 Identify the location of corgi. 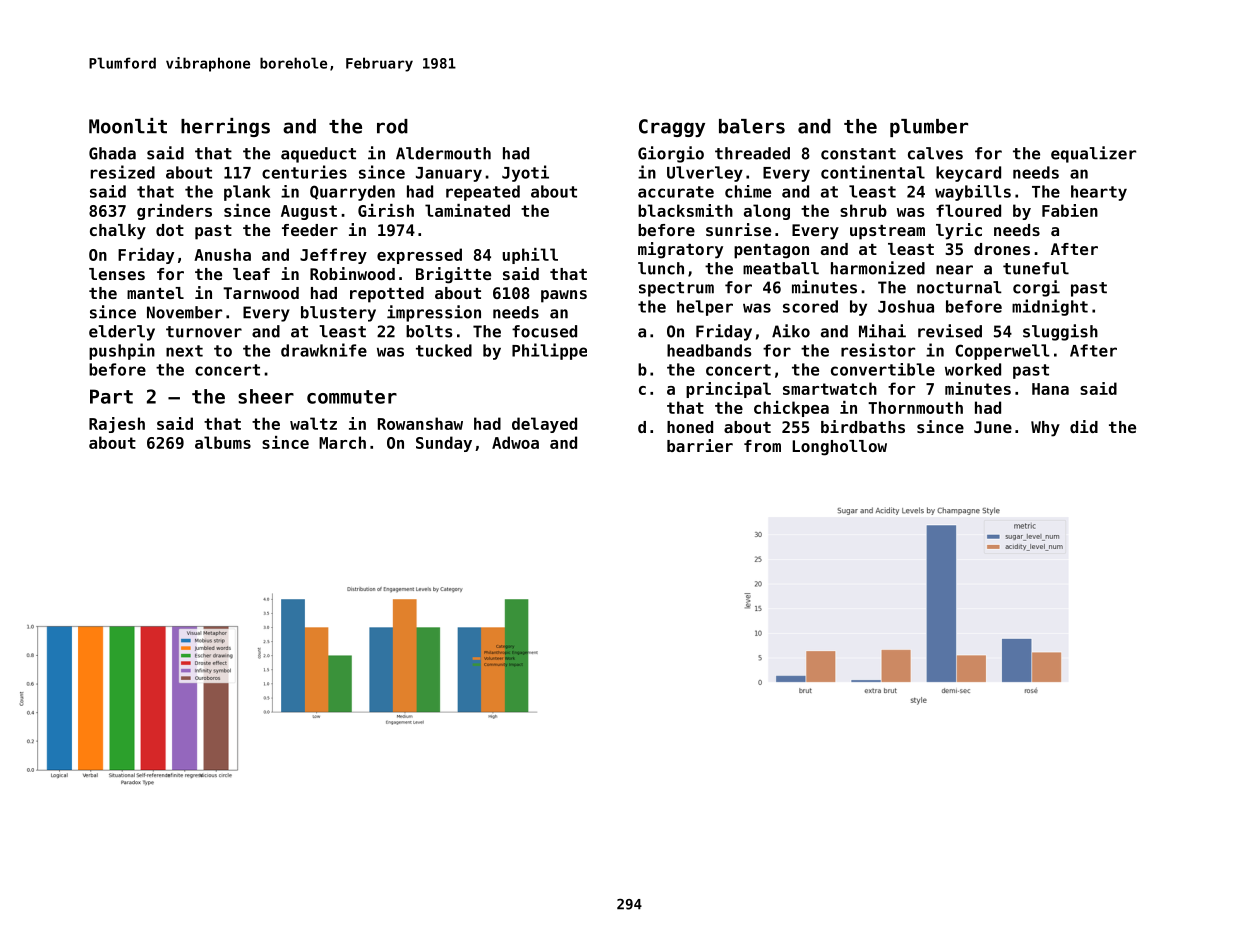
(1036, 288).
